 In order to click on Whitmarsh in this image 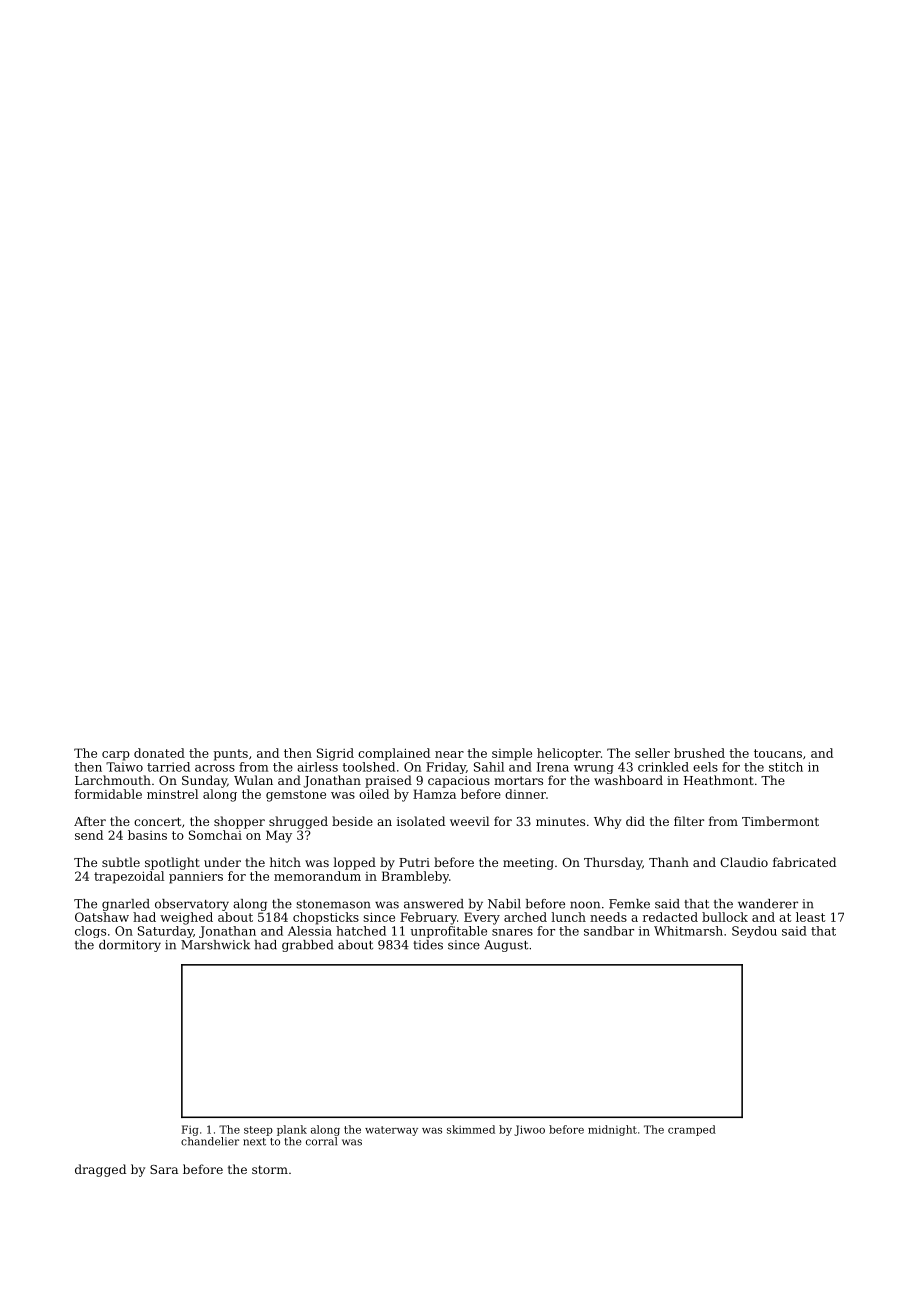, I will do `click(688, 931)`.
